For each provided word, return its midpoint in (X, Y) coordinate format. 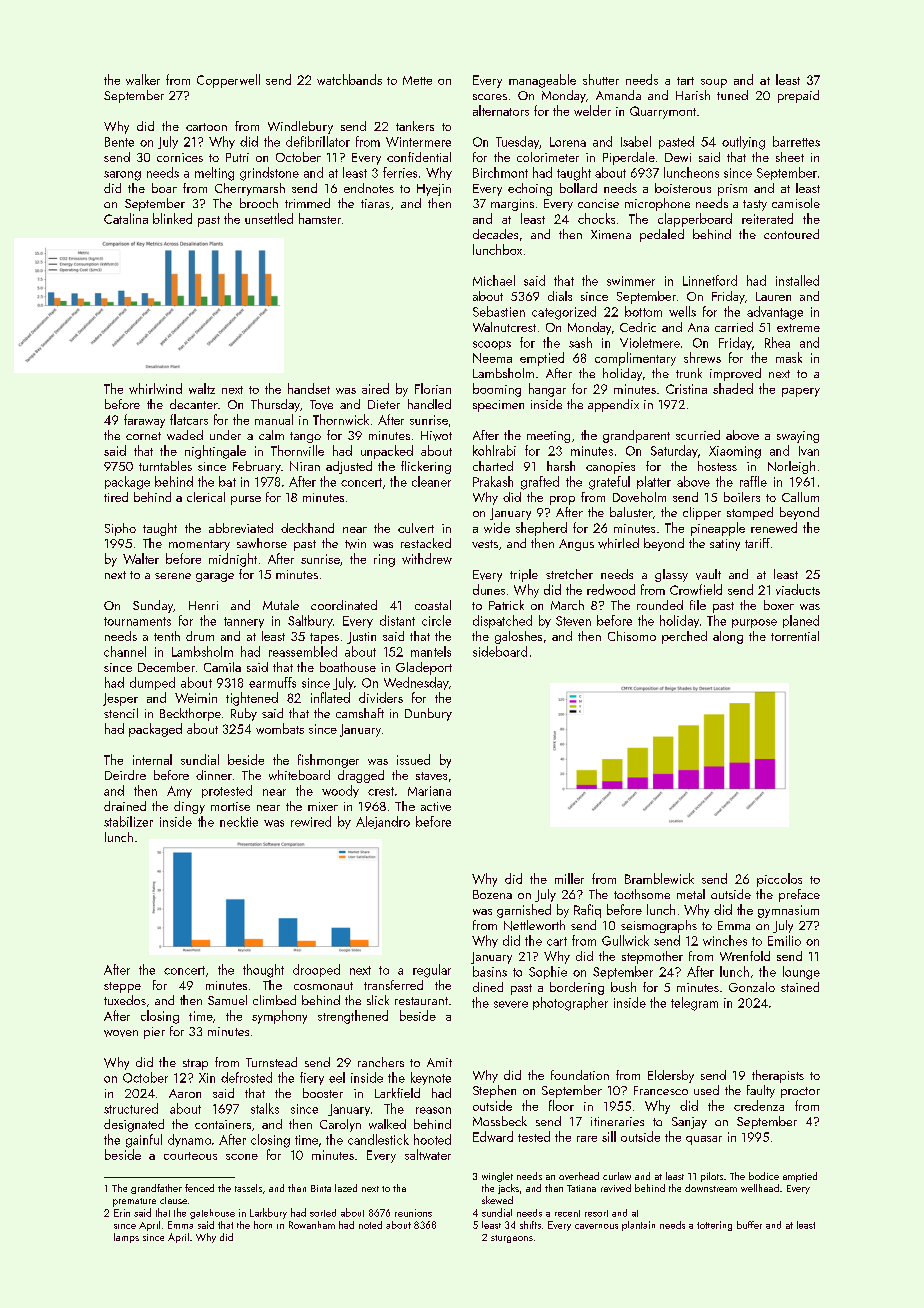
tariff (757, 543)
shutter (601, 79)
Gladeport (424, 668)
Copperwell (228, 81)
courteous (190, 1156)
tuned (732, 95)
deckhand (307, 528)
